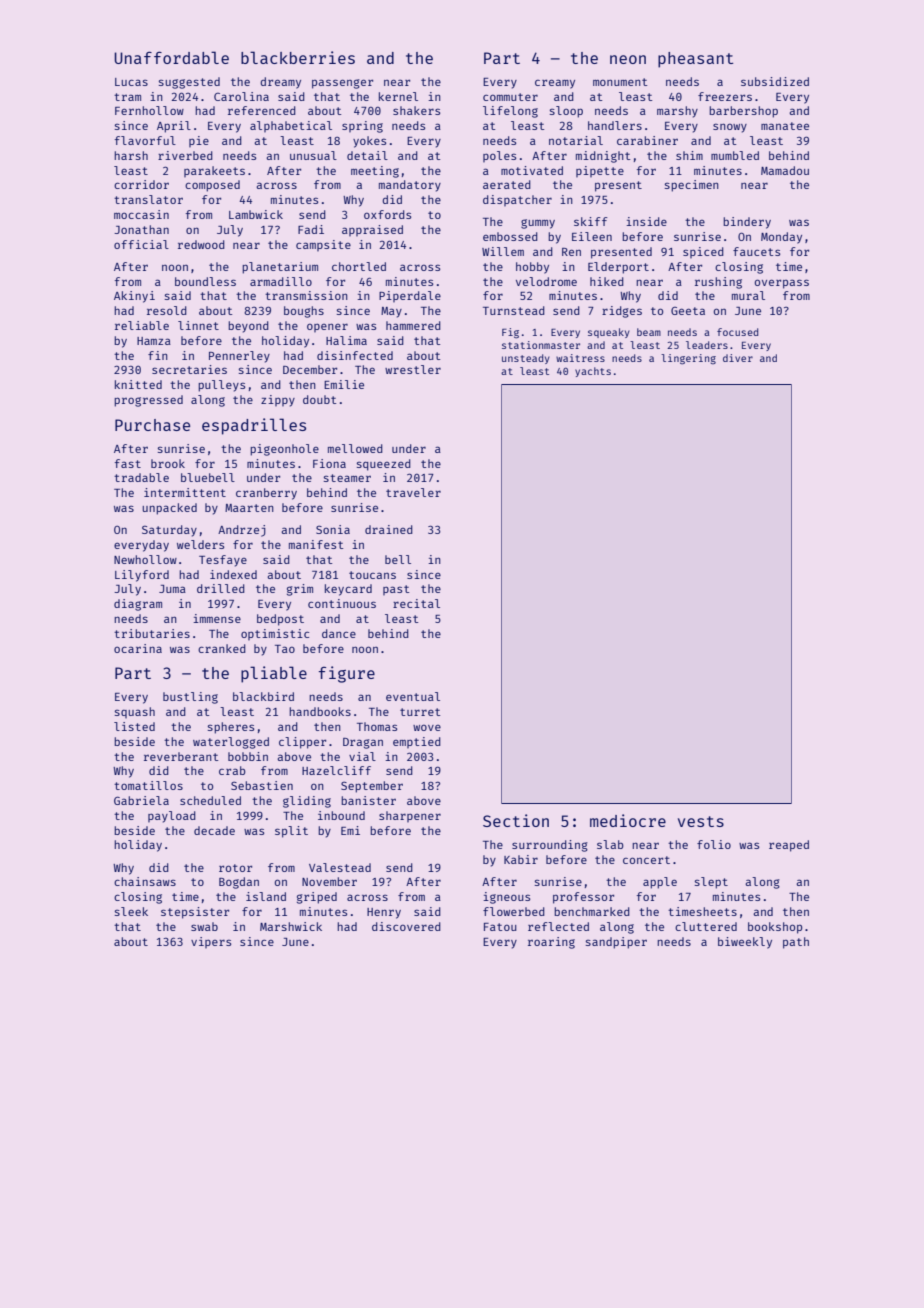 The height and width of the document is (1308, 924). What do you see at coordinates (775, 81) in the document?
I see `subsidized` at bounding box center [775, 81].
